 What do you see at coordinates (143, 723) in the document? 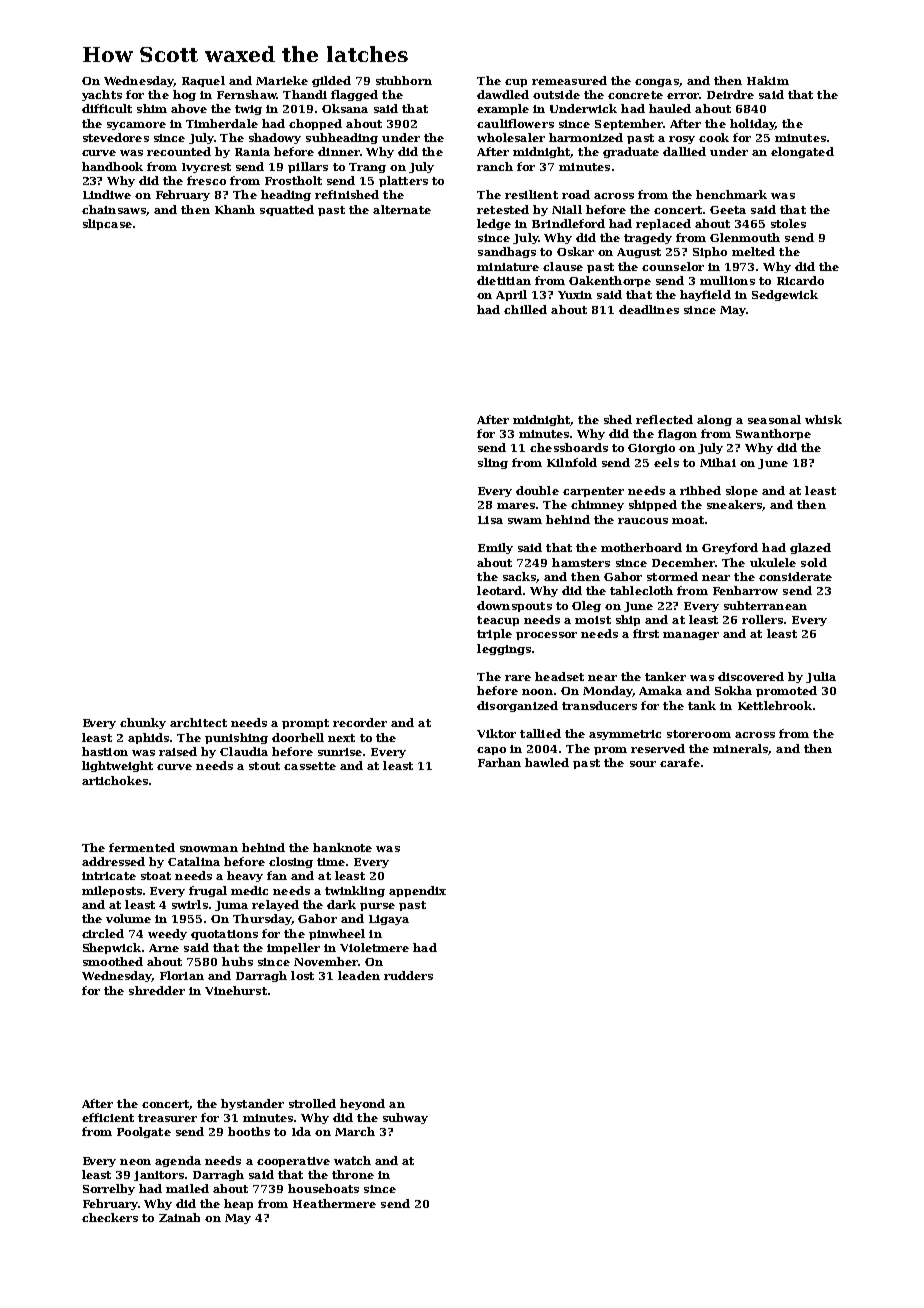
I see `chunky` at bounding box center [143, 723].
